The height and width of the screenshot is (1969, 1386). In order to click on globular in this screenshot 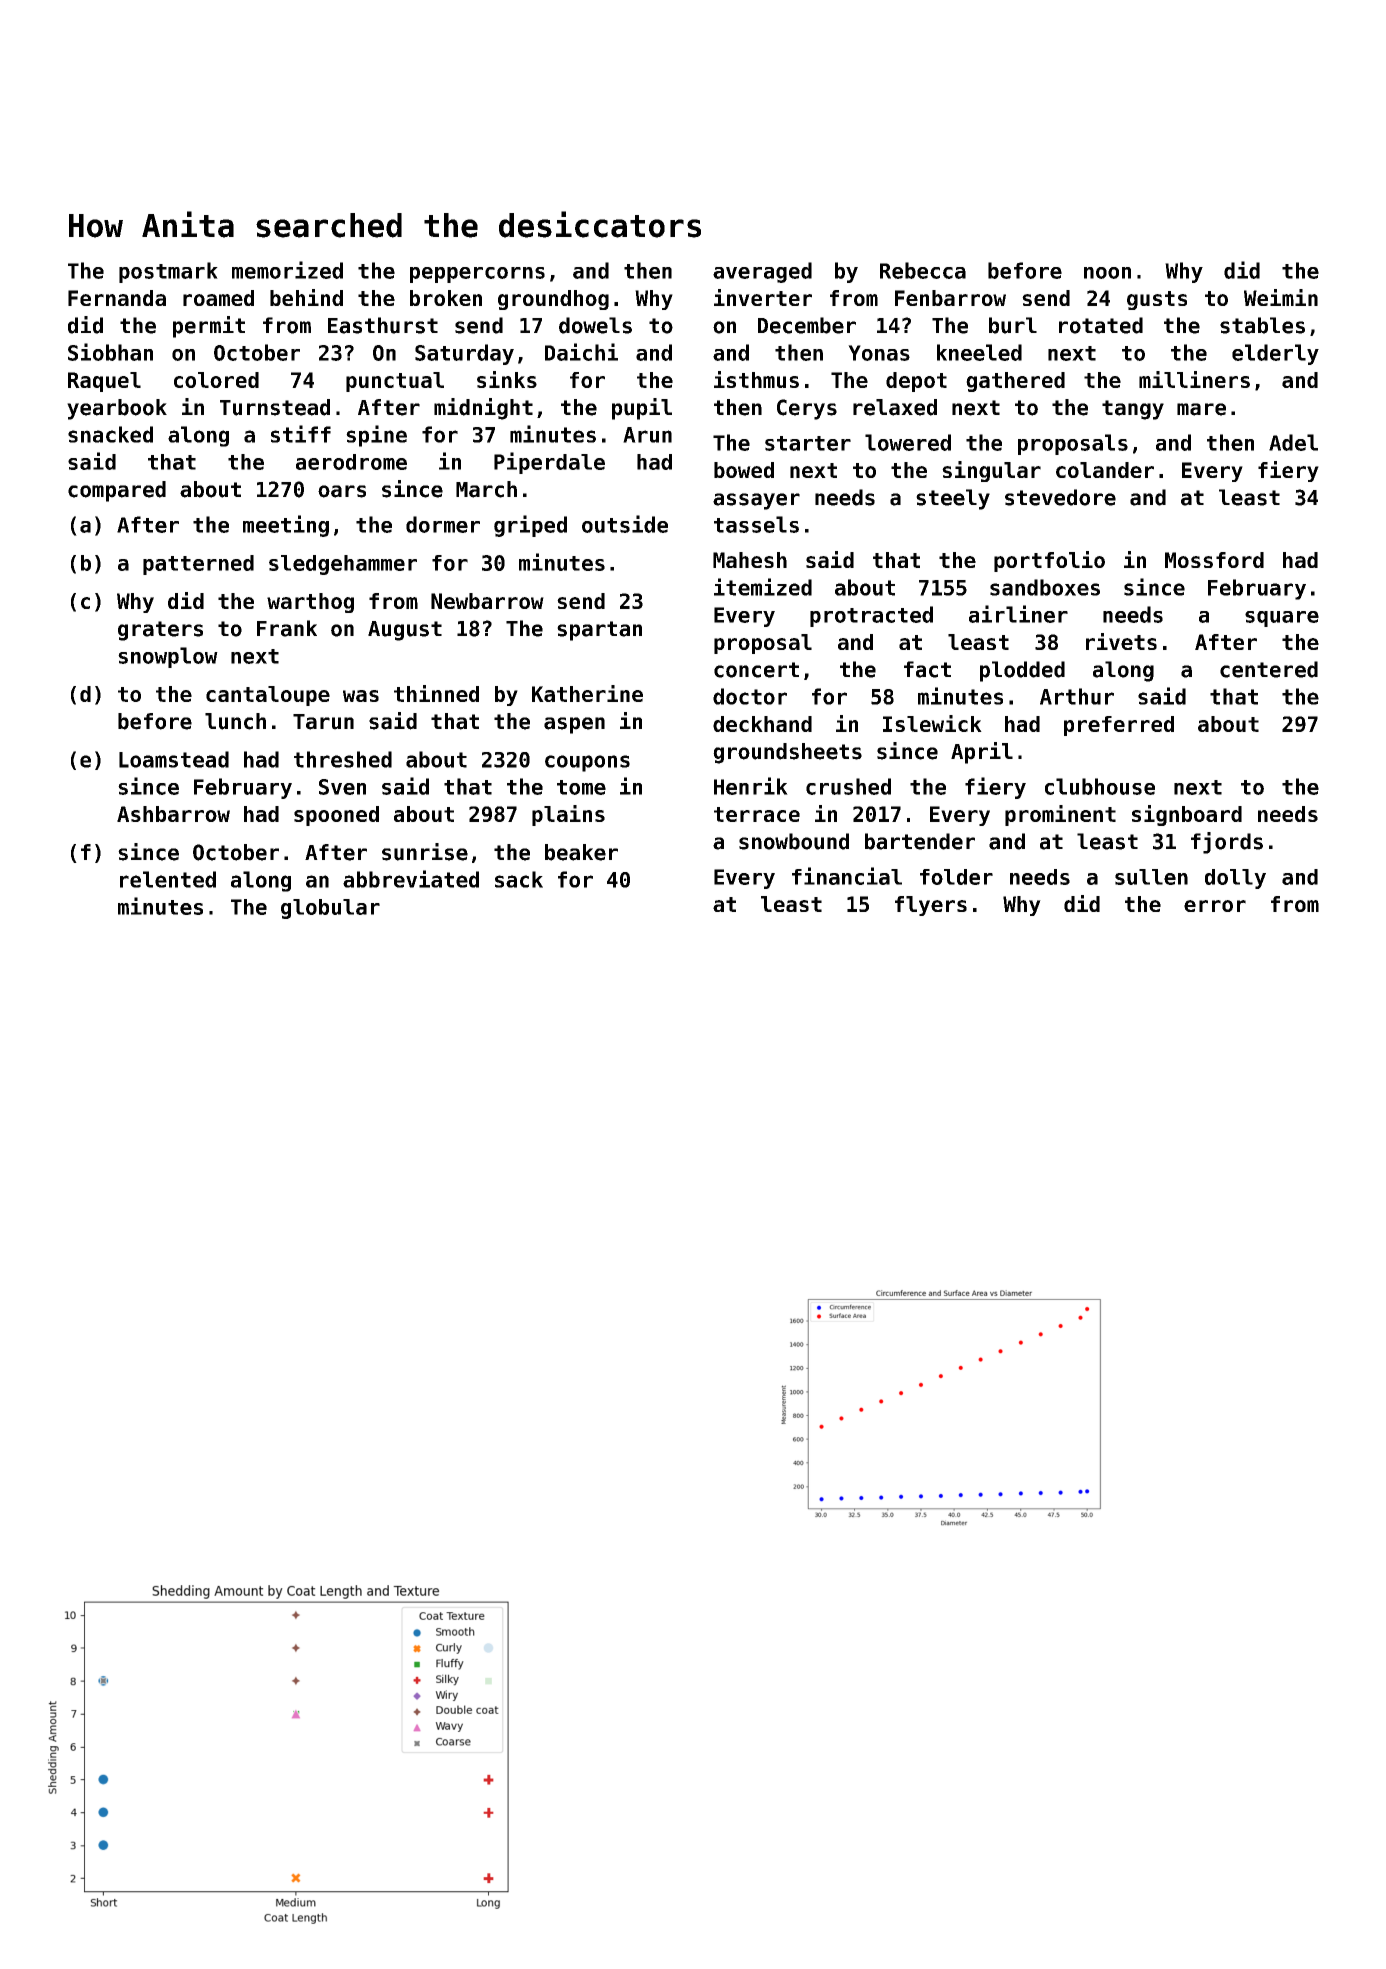, I will do `click(330, 909)`.
